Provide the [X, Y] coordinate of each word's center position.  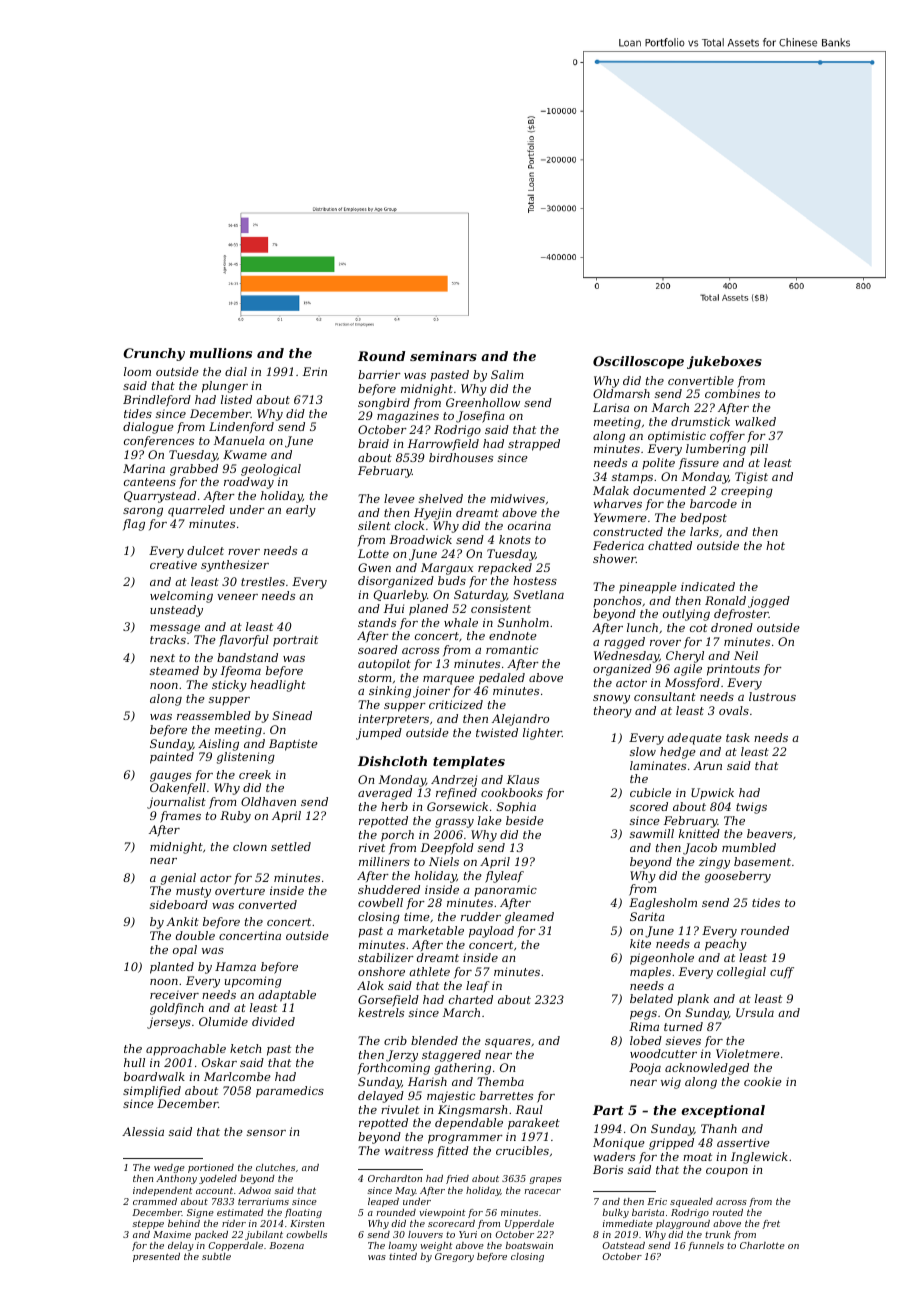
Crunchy [154, 354]
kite [640, 943]
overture [240, 891]
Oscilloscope [638, 362]
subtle [216, 1256]
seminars [443, 356]
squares [508, 1043]
